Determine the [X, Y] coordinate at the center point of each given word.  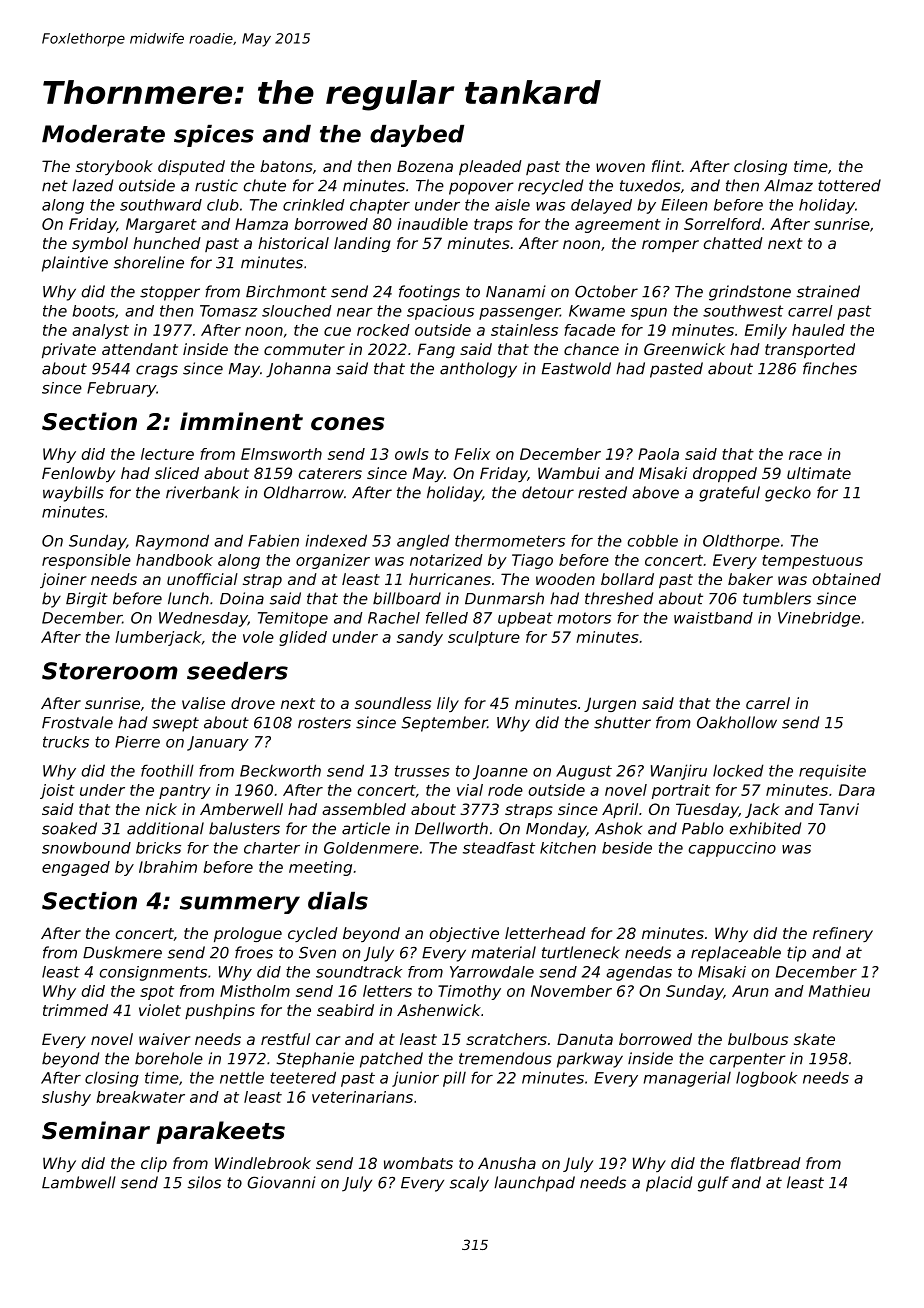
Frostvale [77, 722]
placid [669, 1184]
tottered [849, 185]
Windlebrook [263, 1163]
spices [214, 136]
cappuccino [732, 849]
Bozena [425, 166]
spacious [440, 312]
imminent [241, 421]
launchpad [534, 1184]
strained [828, 291]
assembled [364, 809]
